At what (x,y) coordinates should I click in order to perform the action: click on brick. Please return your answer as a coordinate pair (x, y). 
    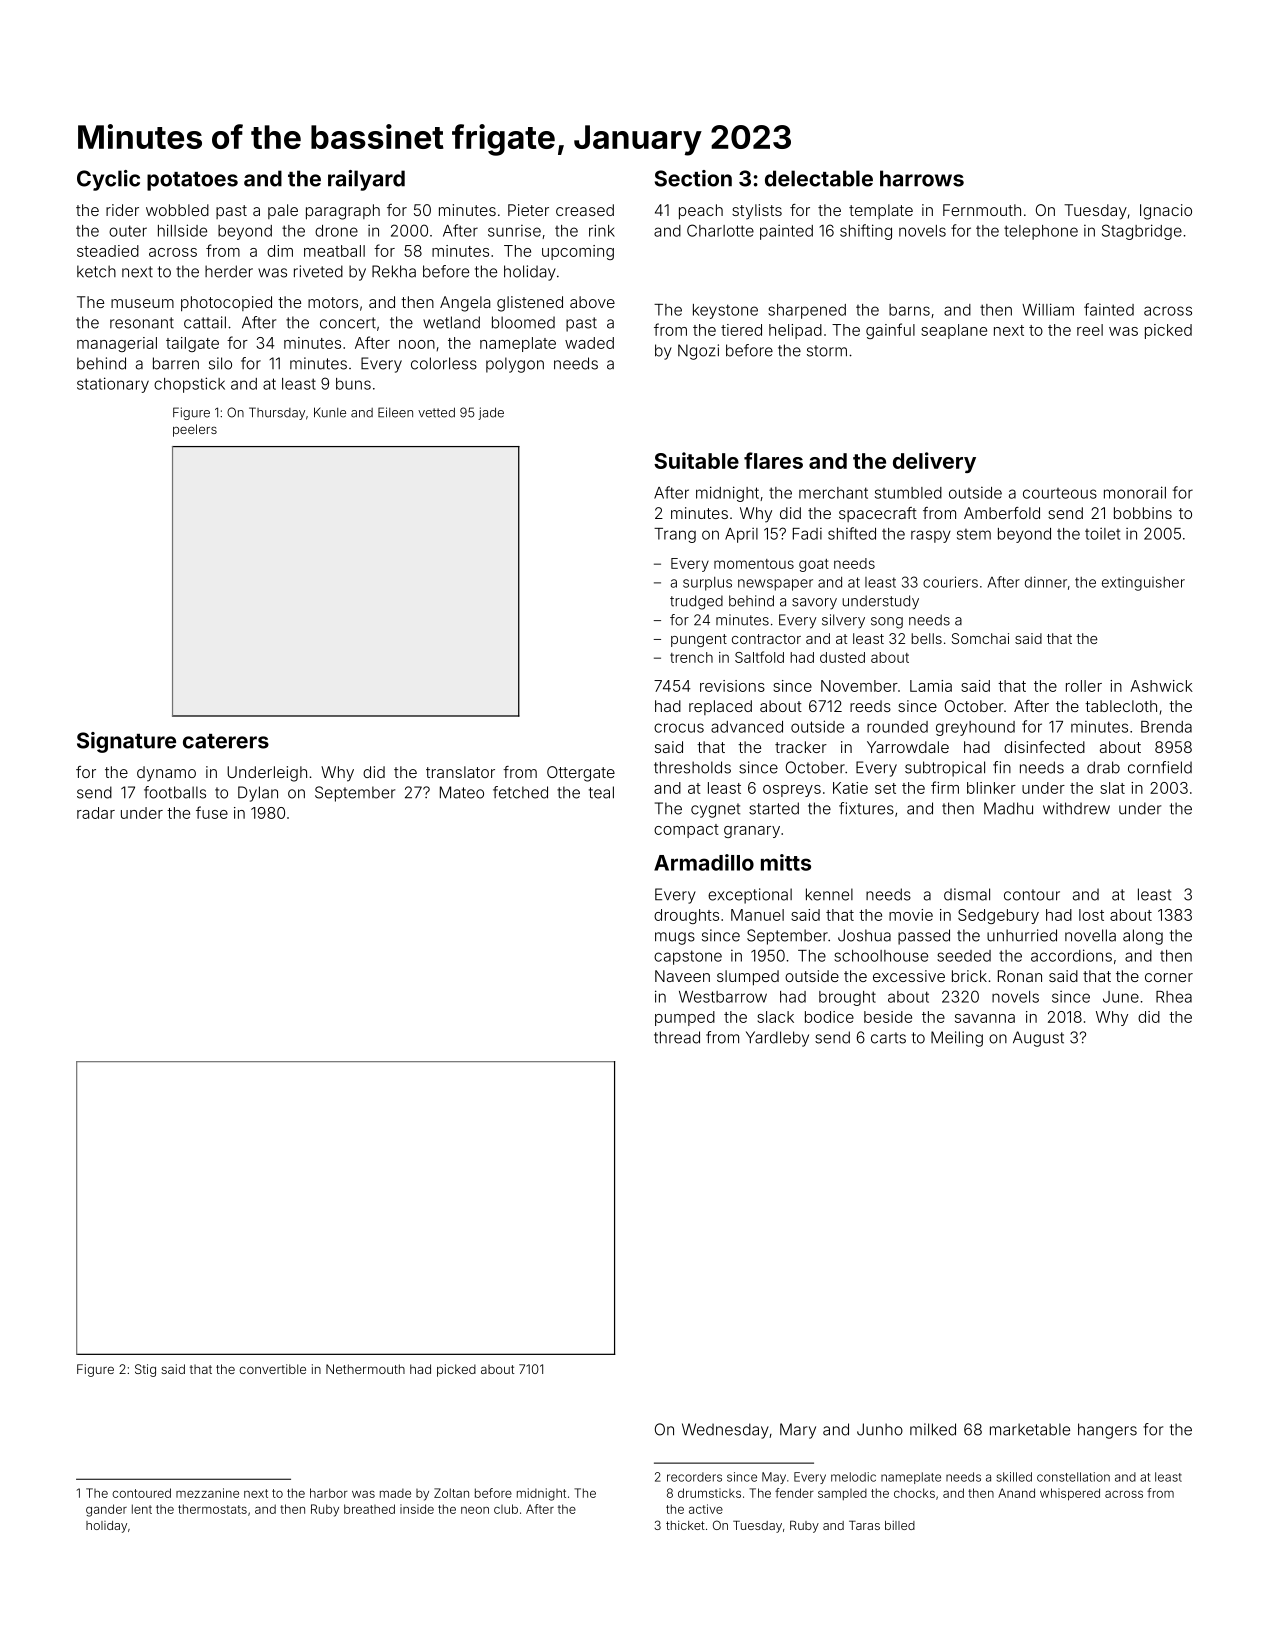
    Looking at the image, I should click on (969, 976).
